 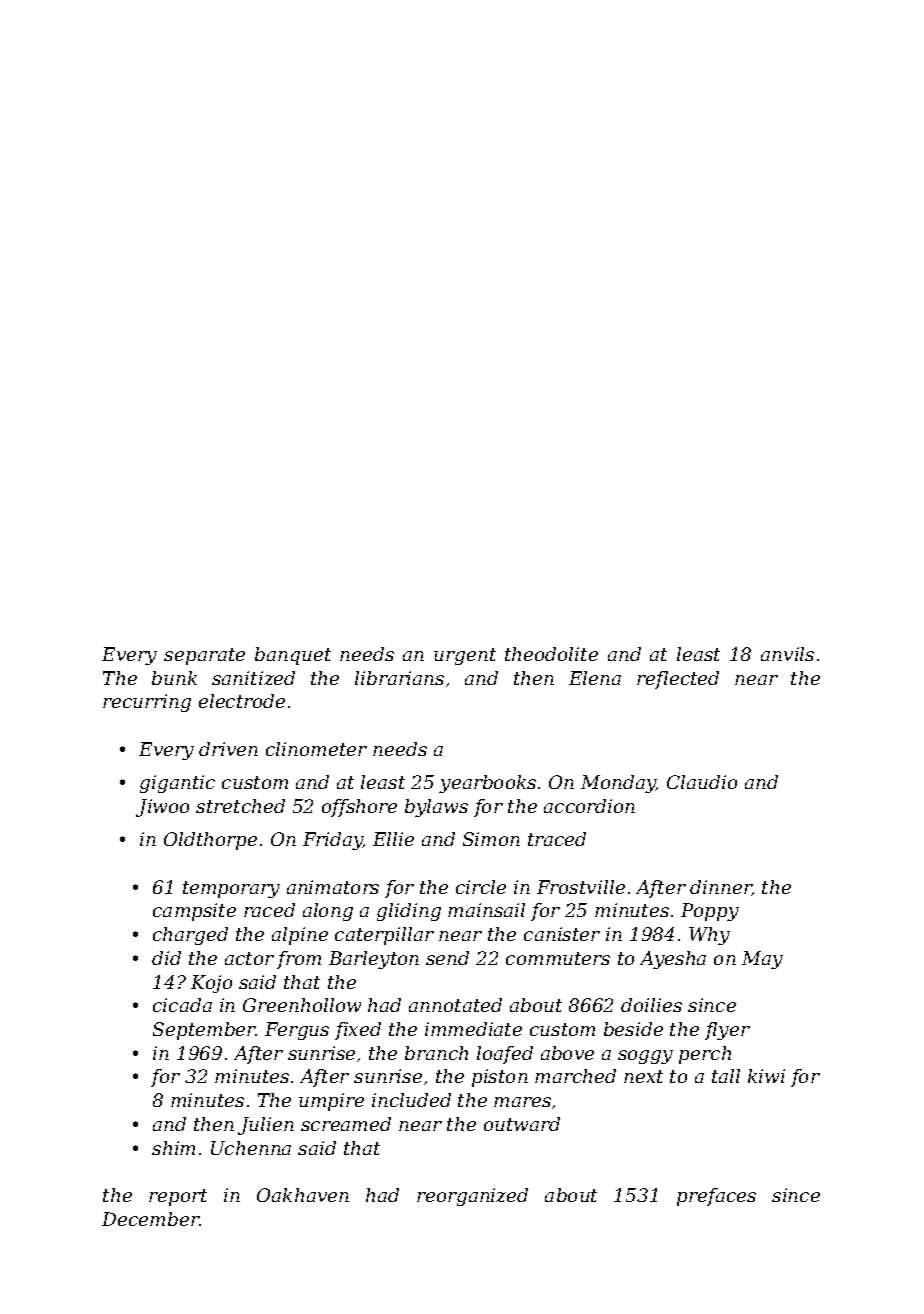 I want to click on Jiwoo, so click(x=162, y=808).
